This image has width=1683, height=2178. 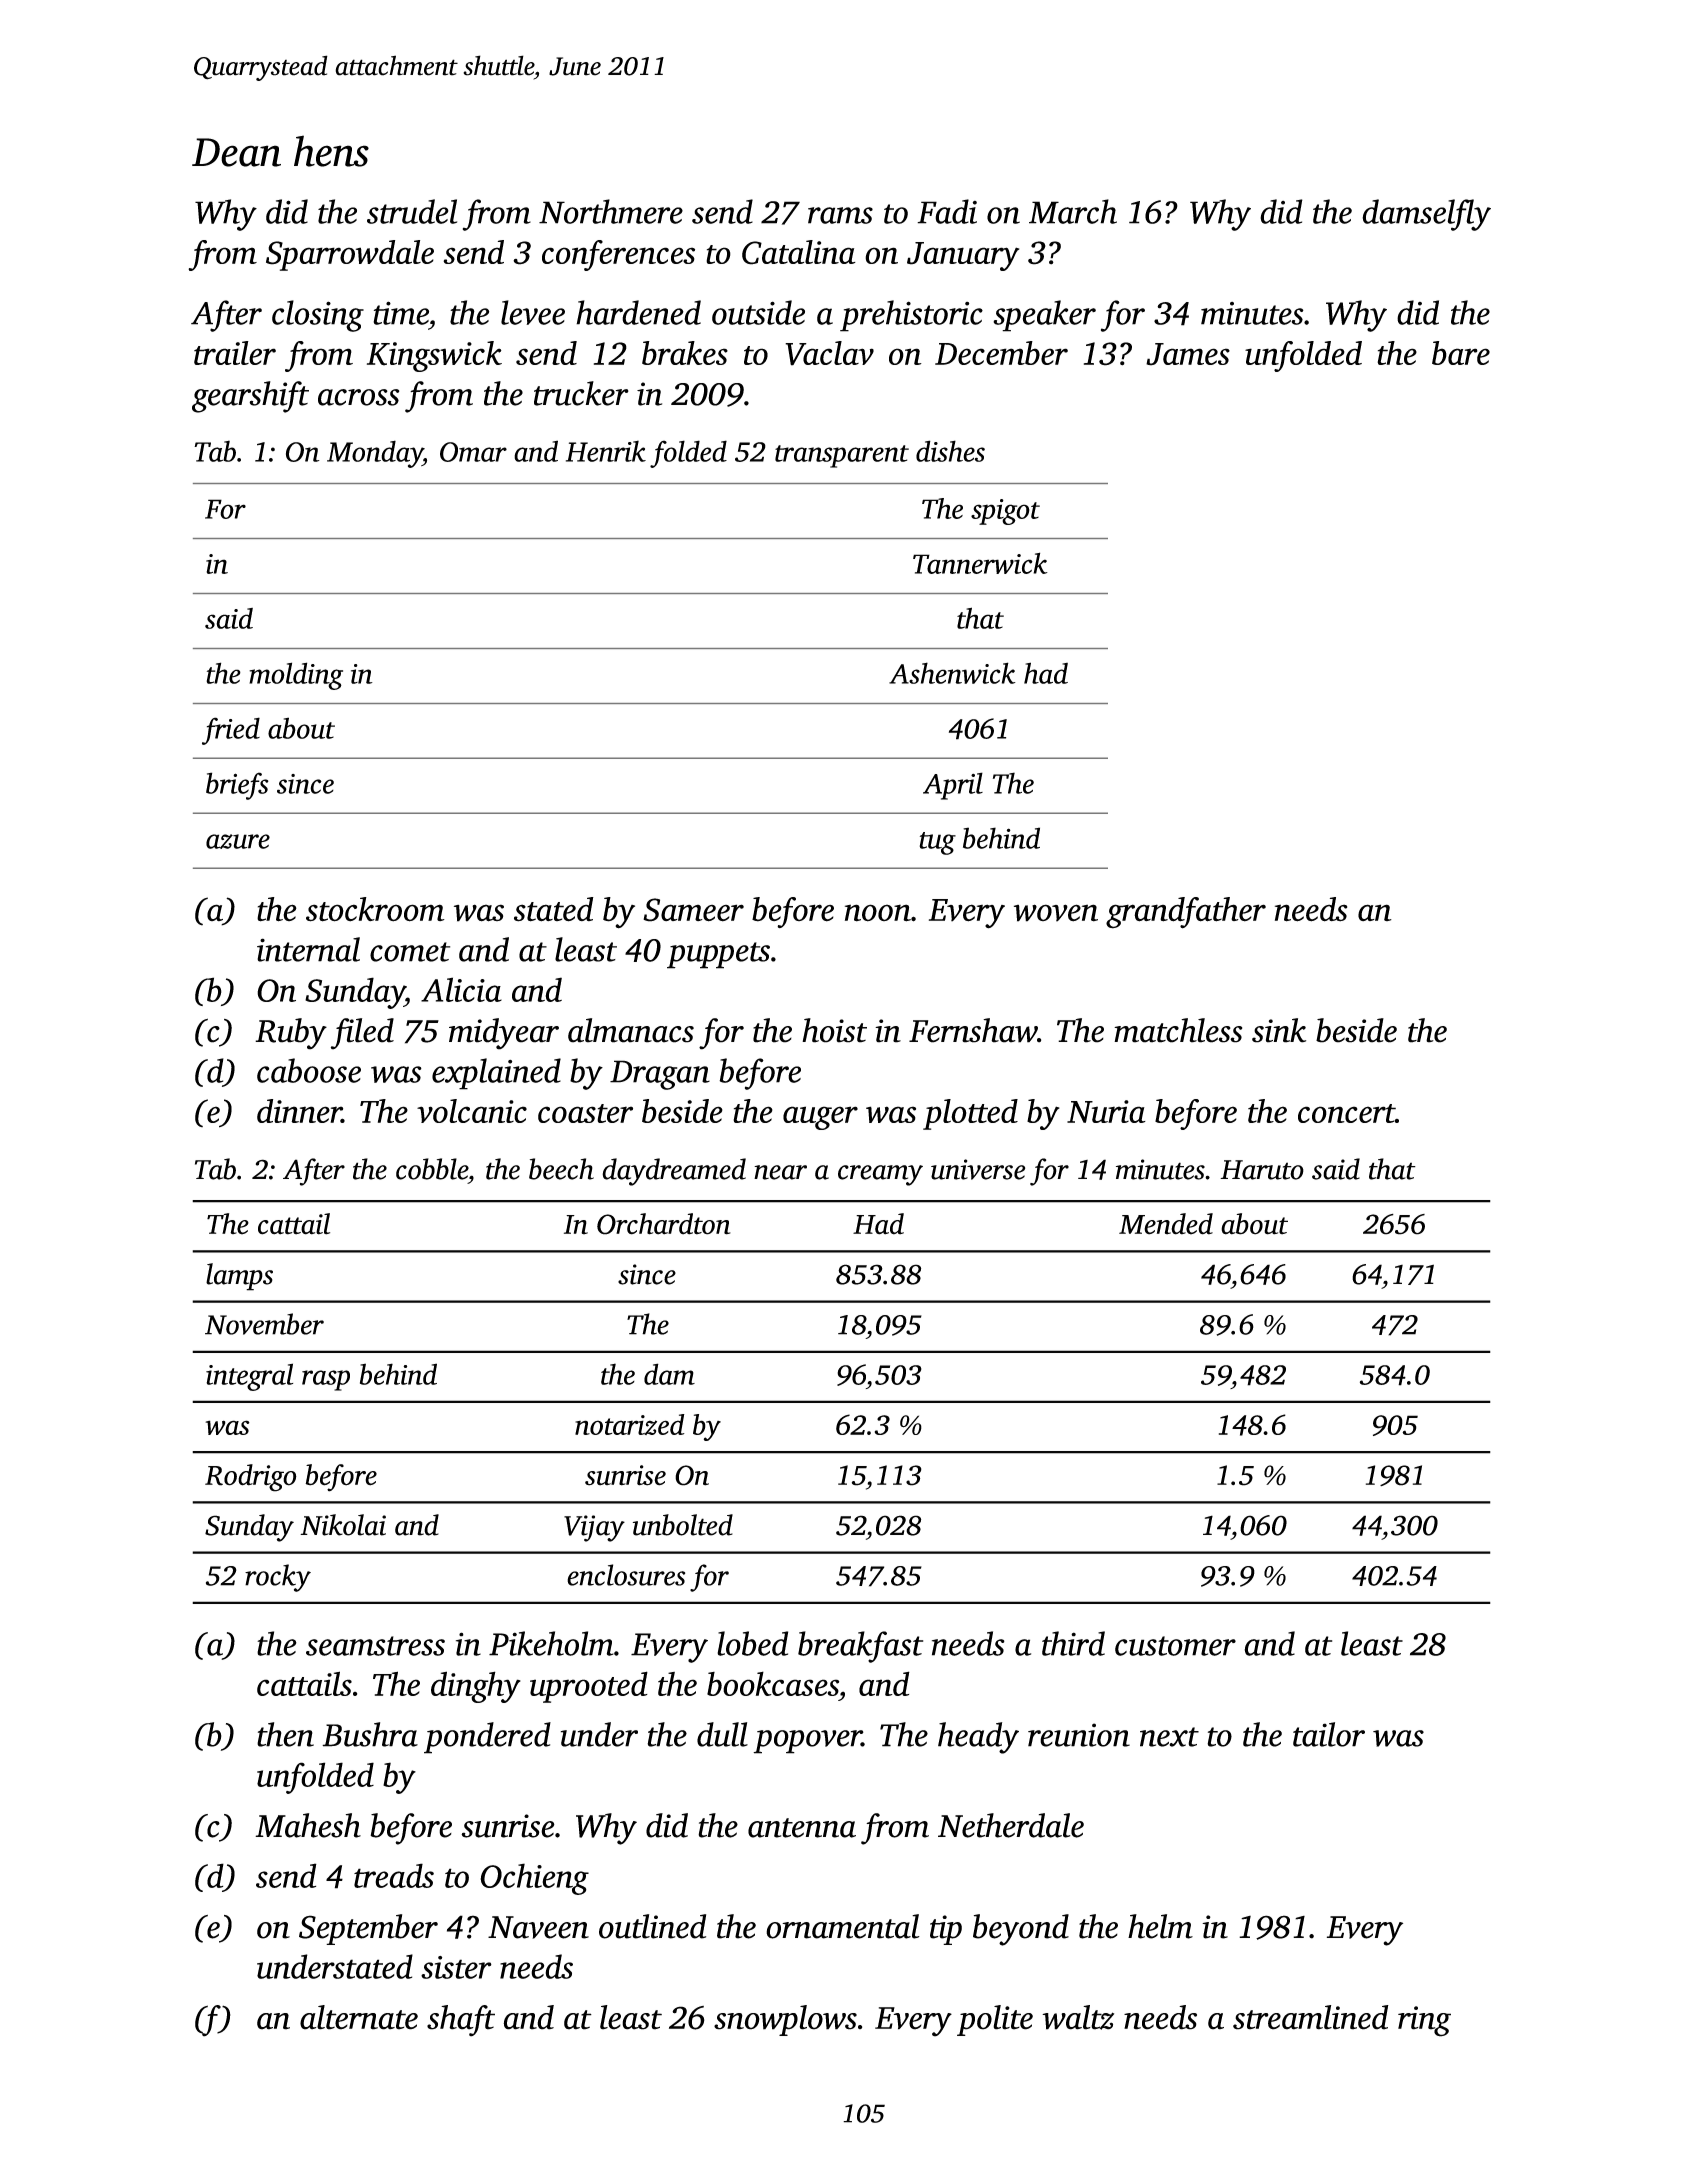 What do you see at coordinates (834, 1030) in the image?
I see `hoist` at bounding box center [834, 1030].
